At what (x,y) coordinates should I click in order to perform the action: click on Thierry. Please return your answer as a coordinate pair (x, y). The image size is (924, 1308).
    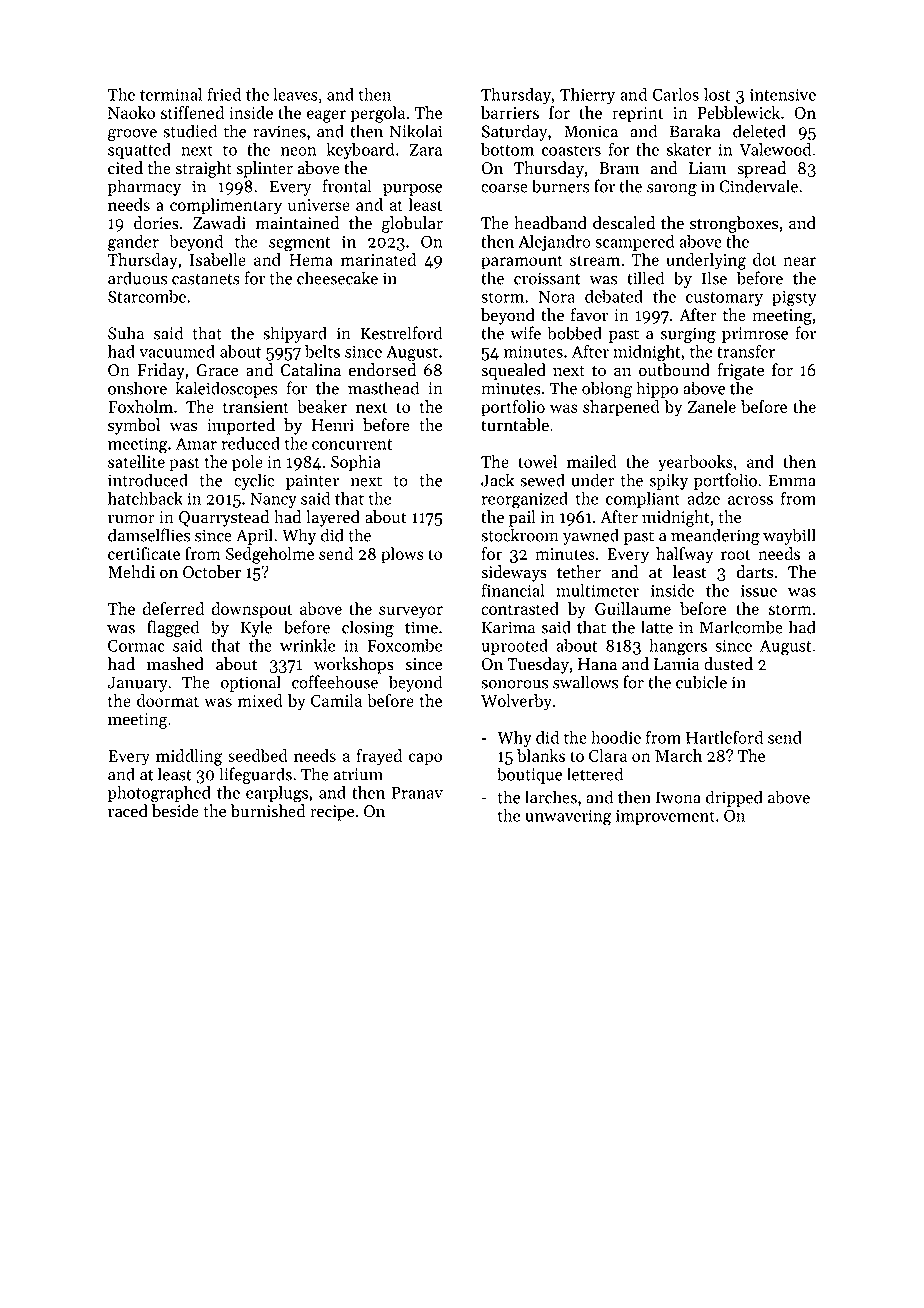
    Looking at the image, I should click on (587, 96).
